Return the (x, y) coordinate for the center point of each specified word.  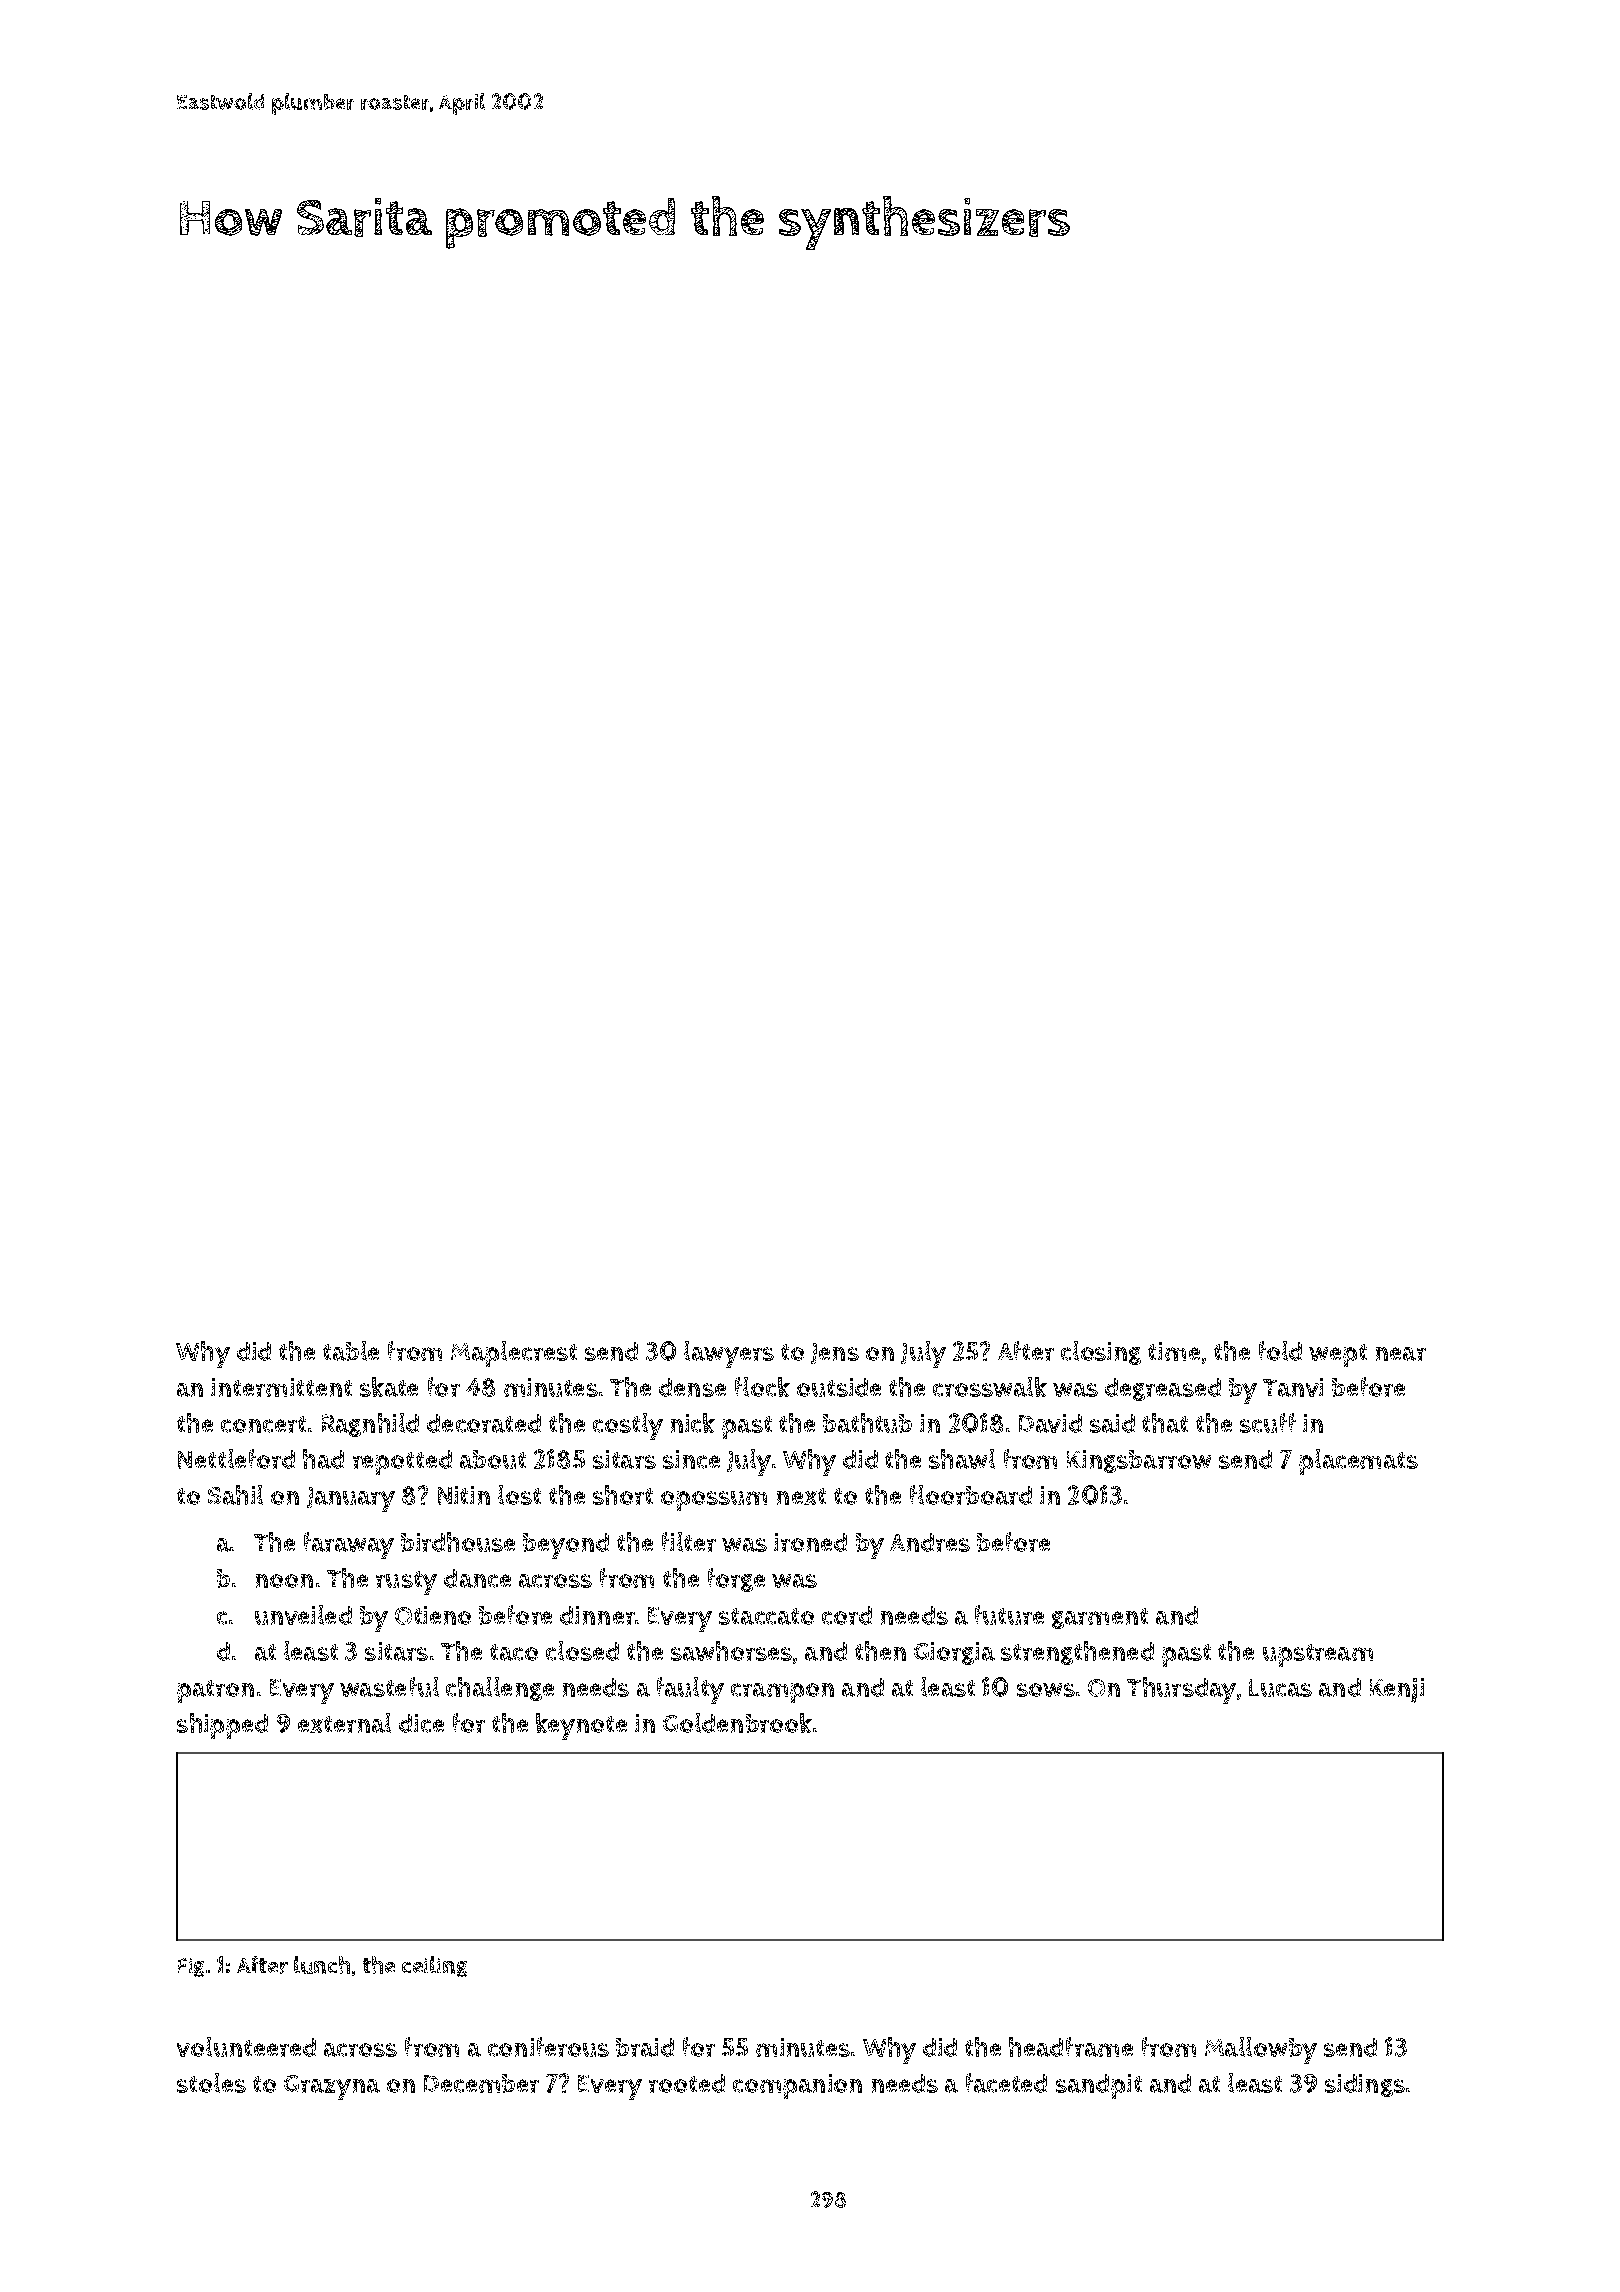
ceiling (434, 1966)
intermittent (281, 1387)
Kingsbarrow (1139, 1461)
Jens (835, 1353)
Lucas (1280, 1688)
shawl (962, 1459)
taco (514, 1652)
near (1401, 1354)
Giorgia (954, 1653)
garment (1100, 1618)
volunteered (246, 2047)
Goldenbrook (737, 1723)
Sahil (235, 1495)
